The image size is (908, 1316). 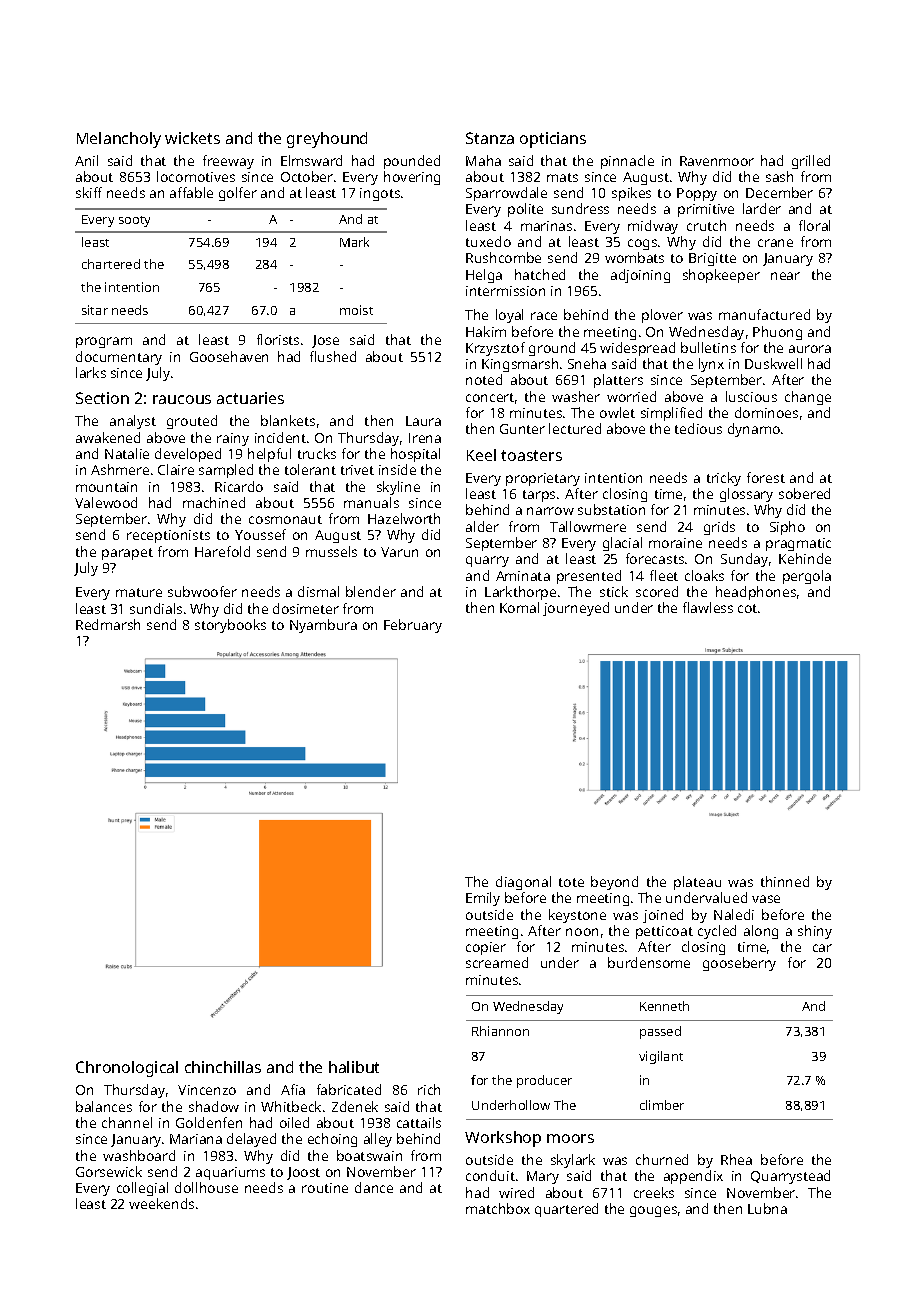 What do you see at coordinates (498, 1208) in the image?
I see `matchbox` at bounding box center [498, 1208].
